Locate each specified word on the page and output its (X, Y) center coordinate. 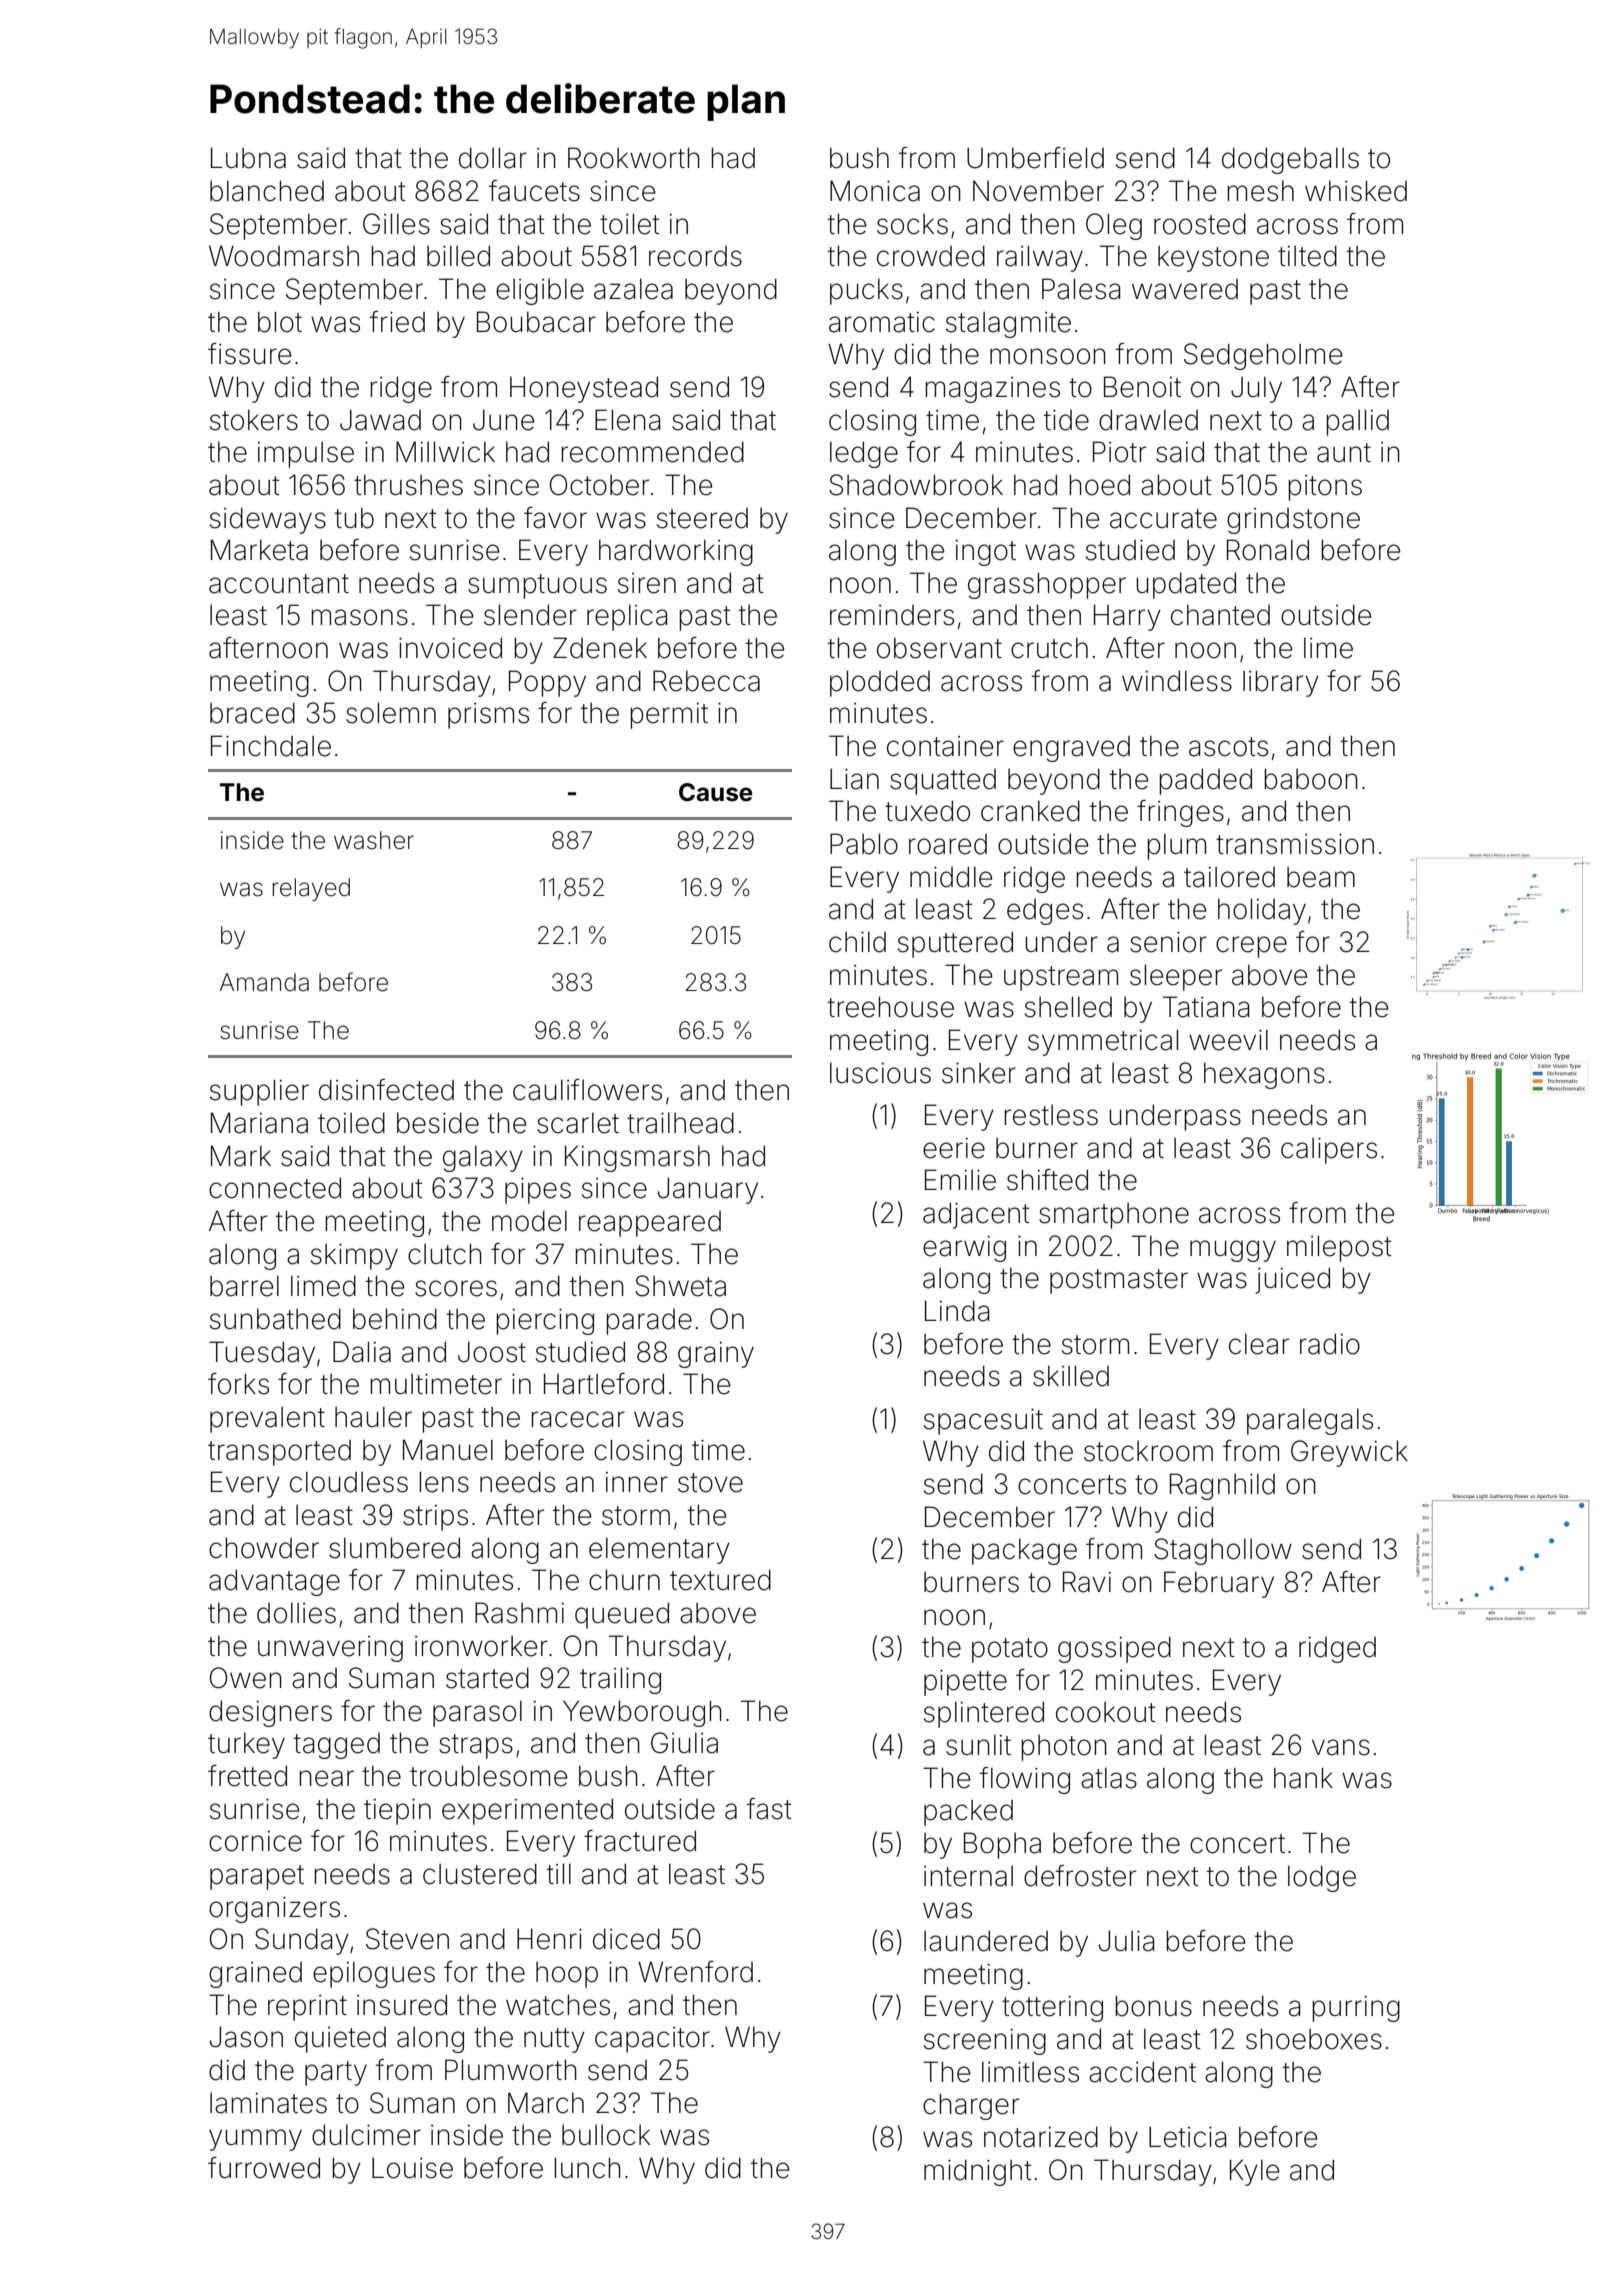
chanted (1220, 615)
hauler (373, 1417)
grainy (716, 1355)
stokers (254, 420)
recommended (652, 452)
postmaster (1119, 1281)
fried (397, 322)
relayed (311, 889)
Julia (1126, 1941)
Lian (854, 779)
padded (1205, 781)
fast (769, 1809)
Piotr (1119, 452)
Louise (412, 2168)
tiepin (397, 1812)
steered (702, 518)
